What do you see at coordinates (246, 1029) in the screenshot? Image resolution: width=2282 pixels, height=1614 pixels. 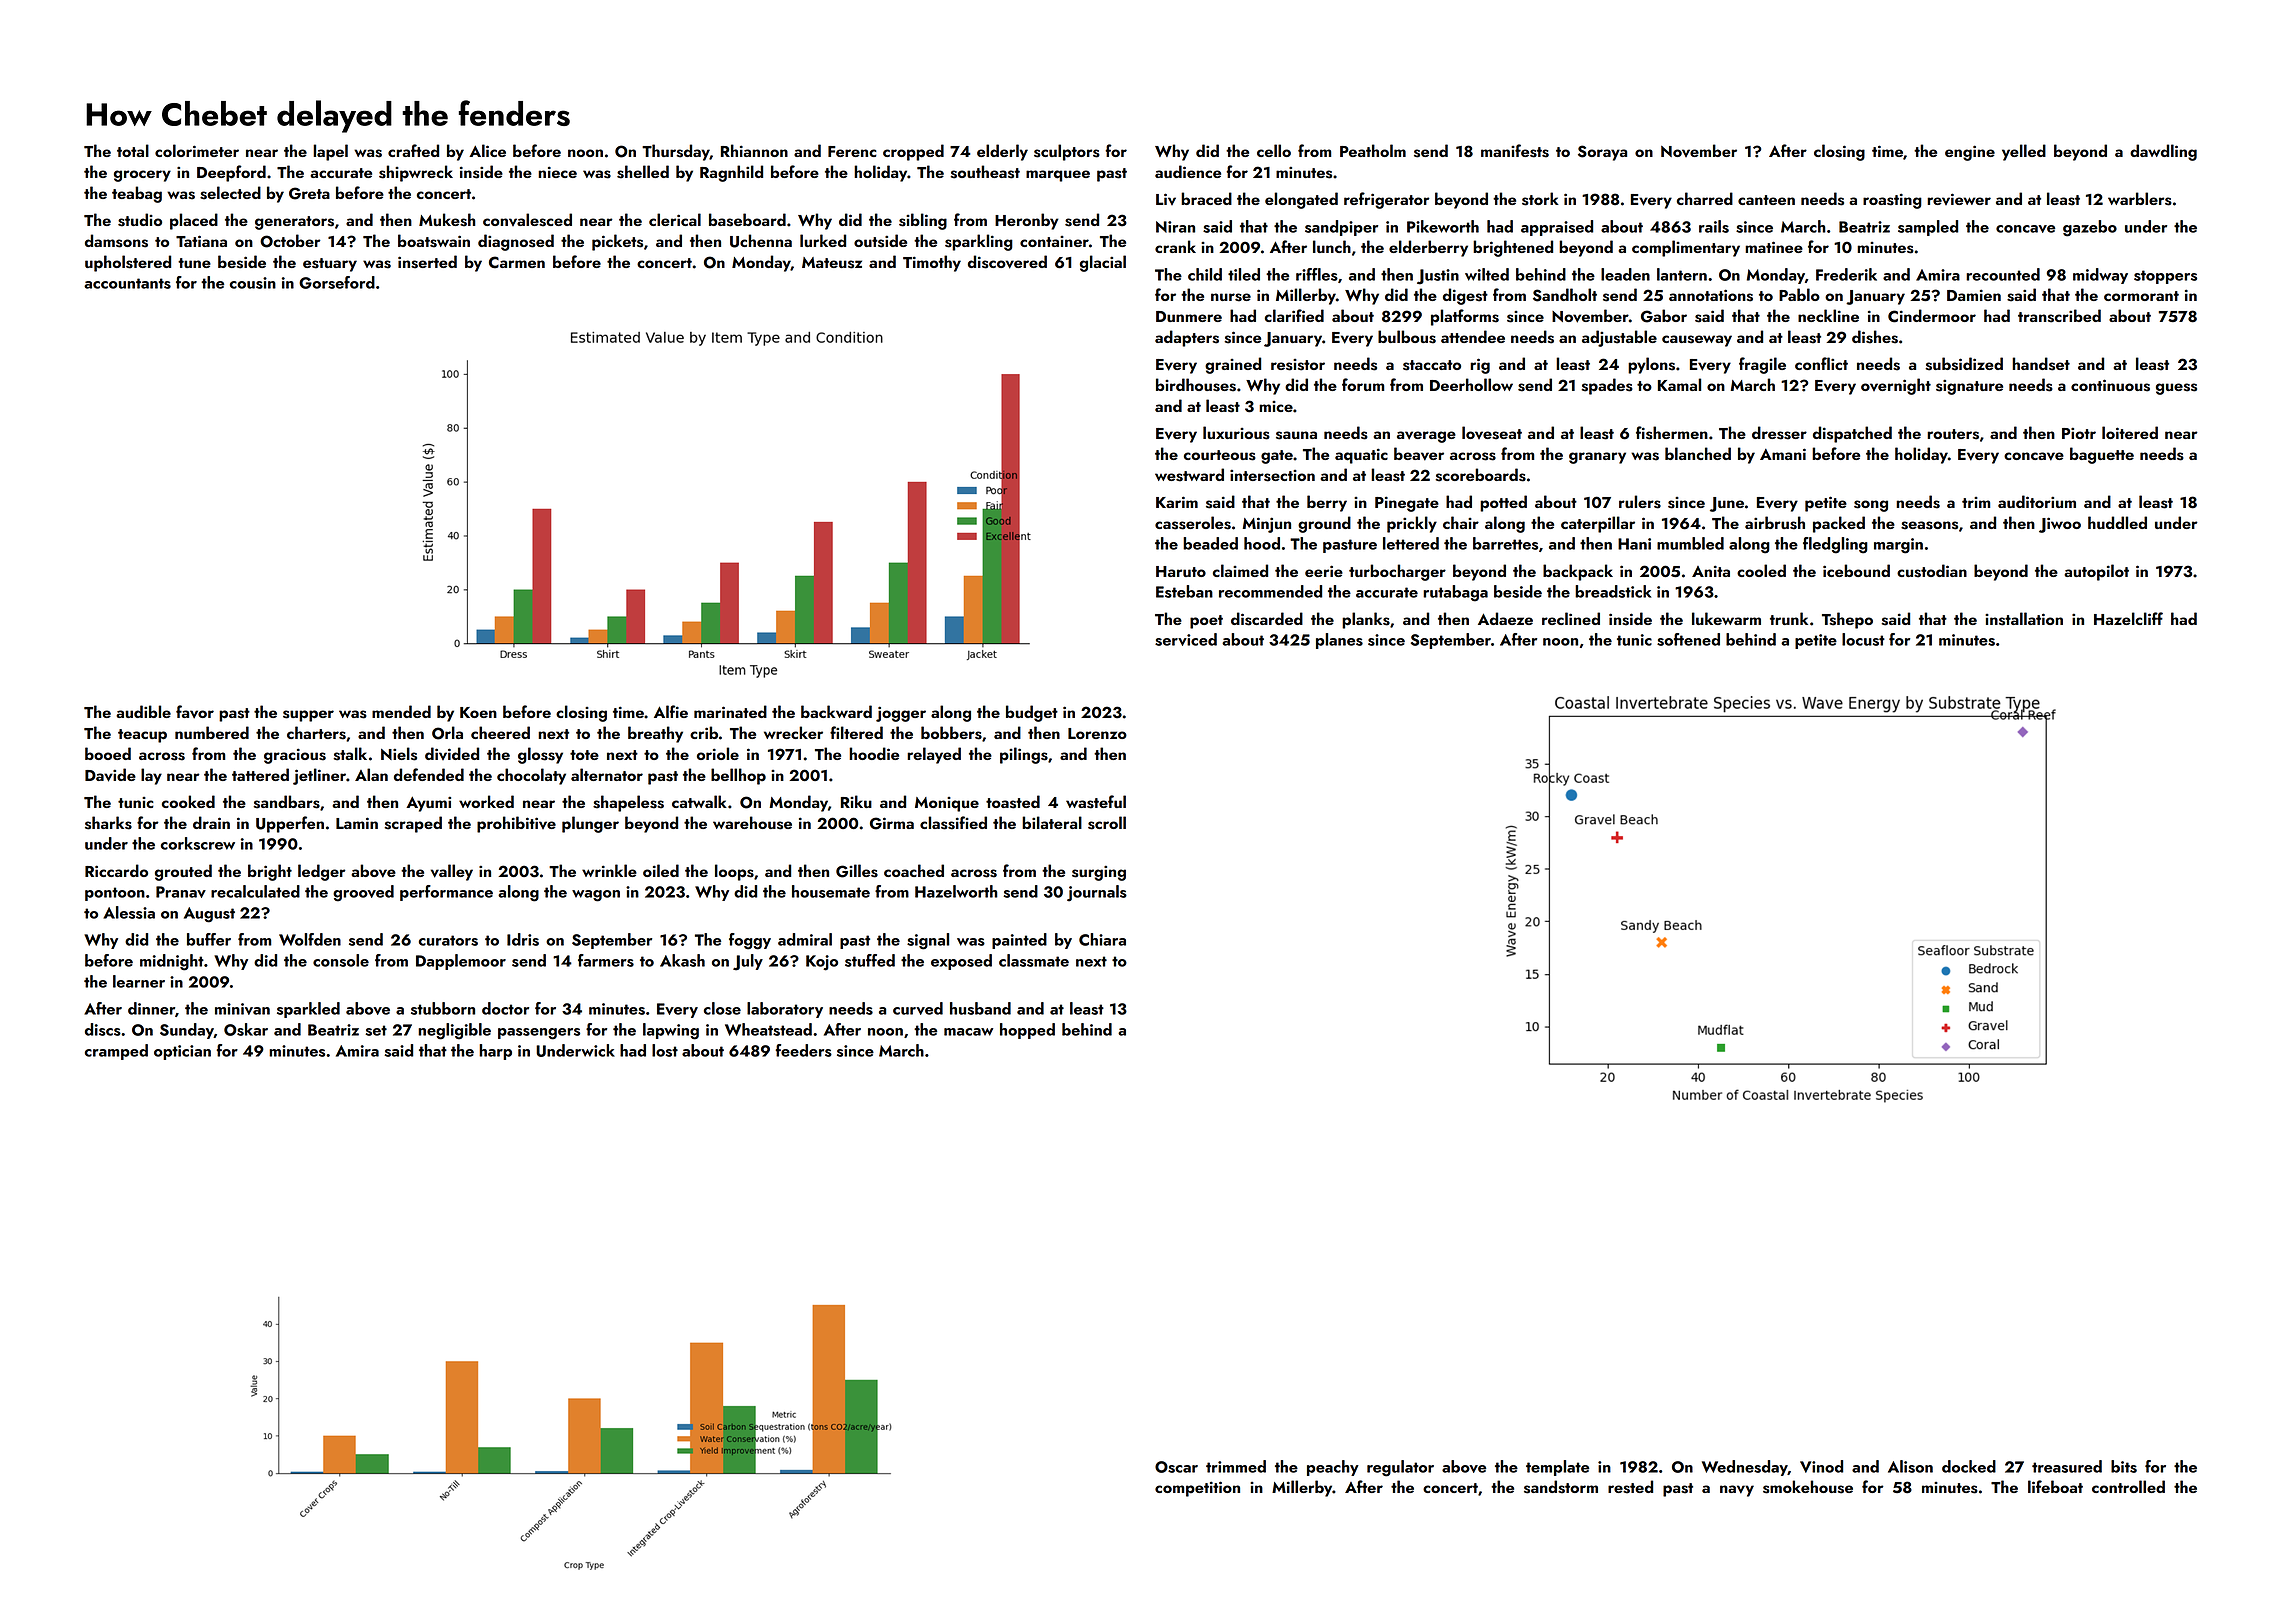 I see `Oskar` at bounding box center [246, 1029].
